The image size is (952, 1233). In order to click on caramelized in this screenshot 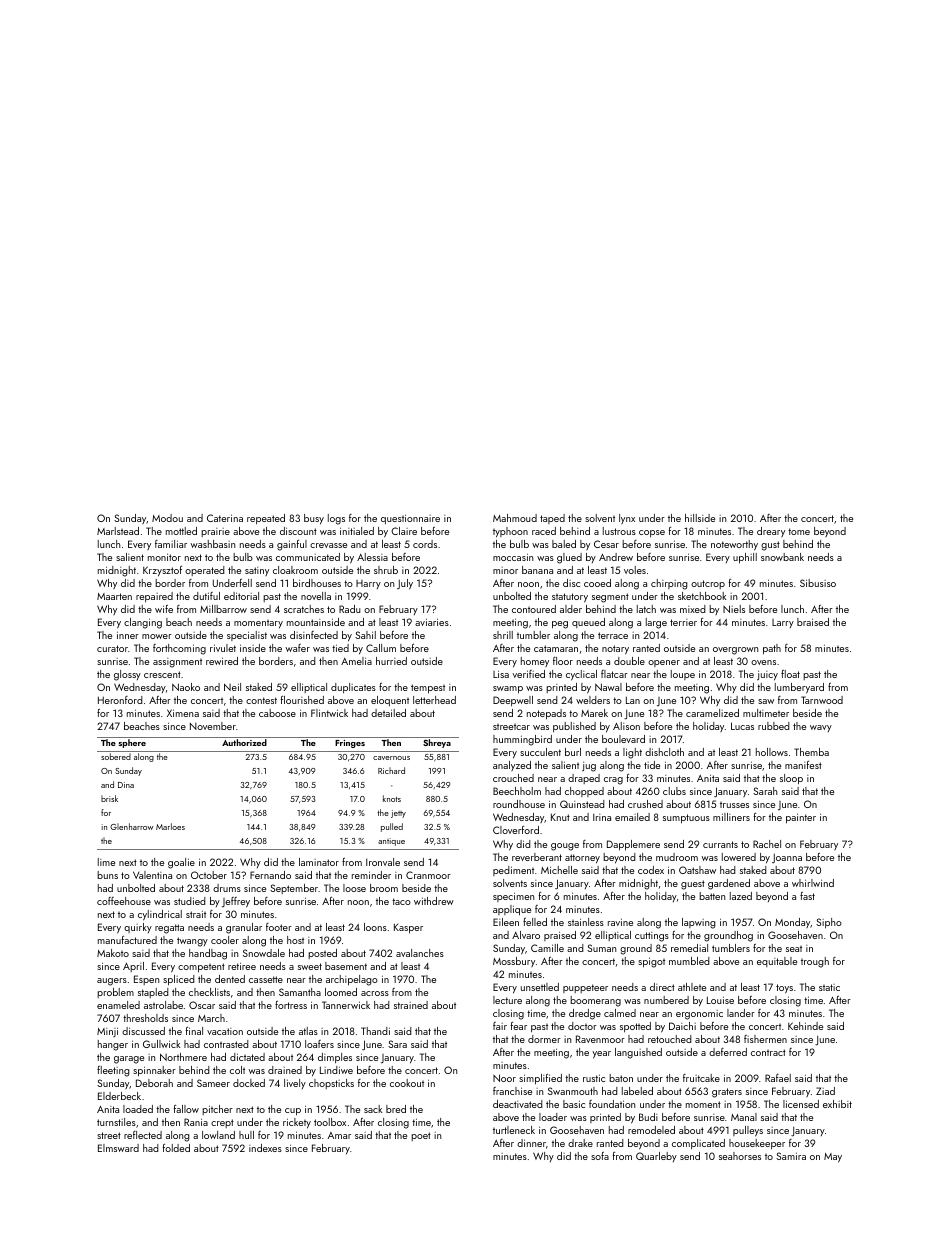, I will do `click(712, 713)`.
